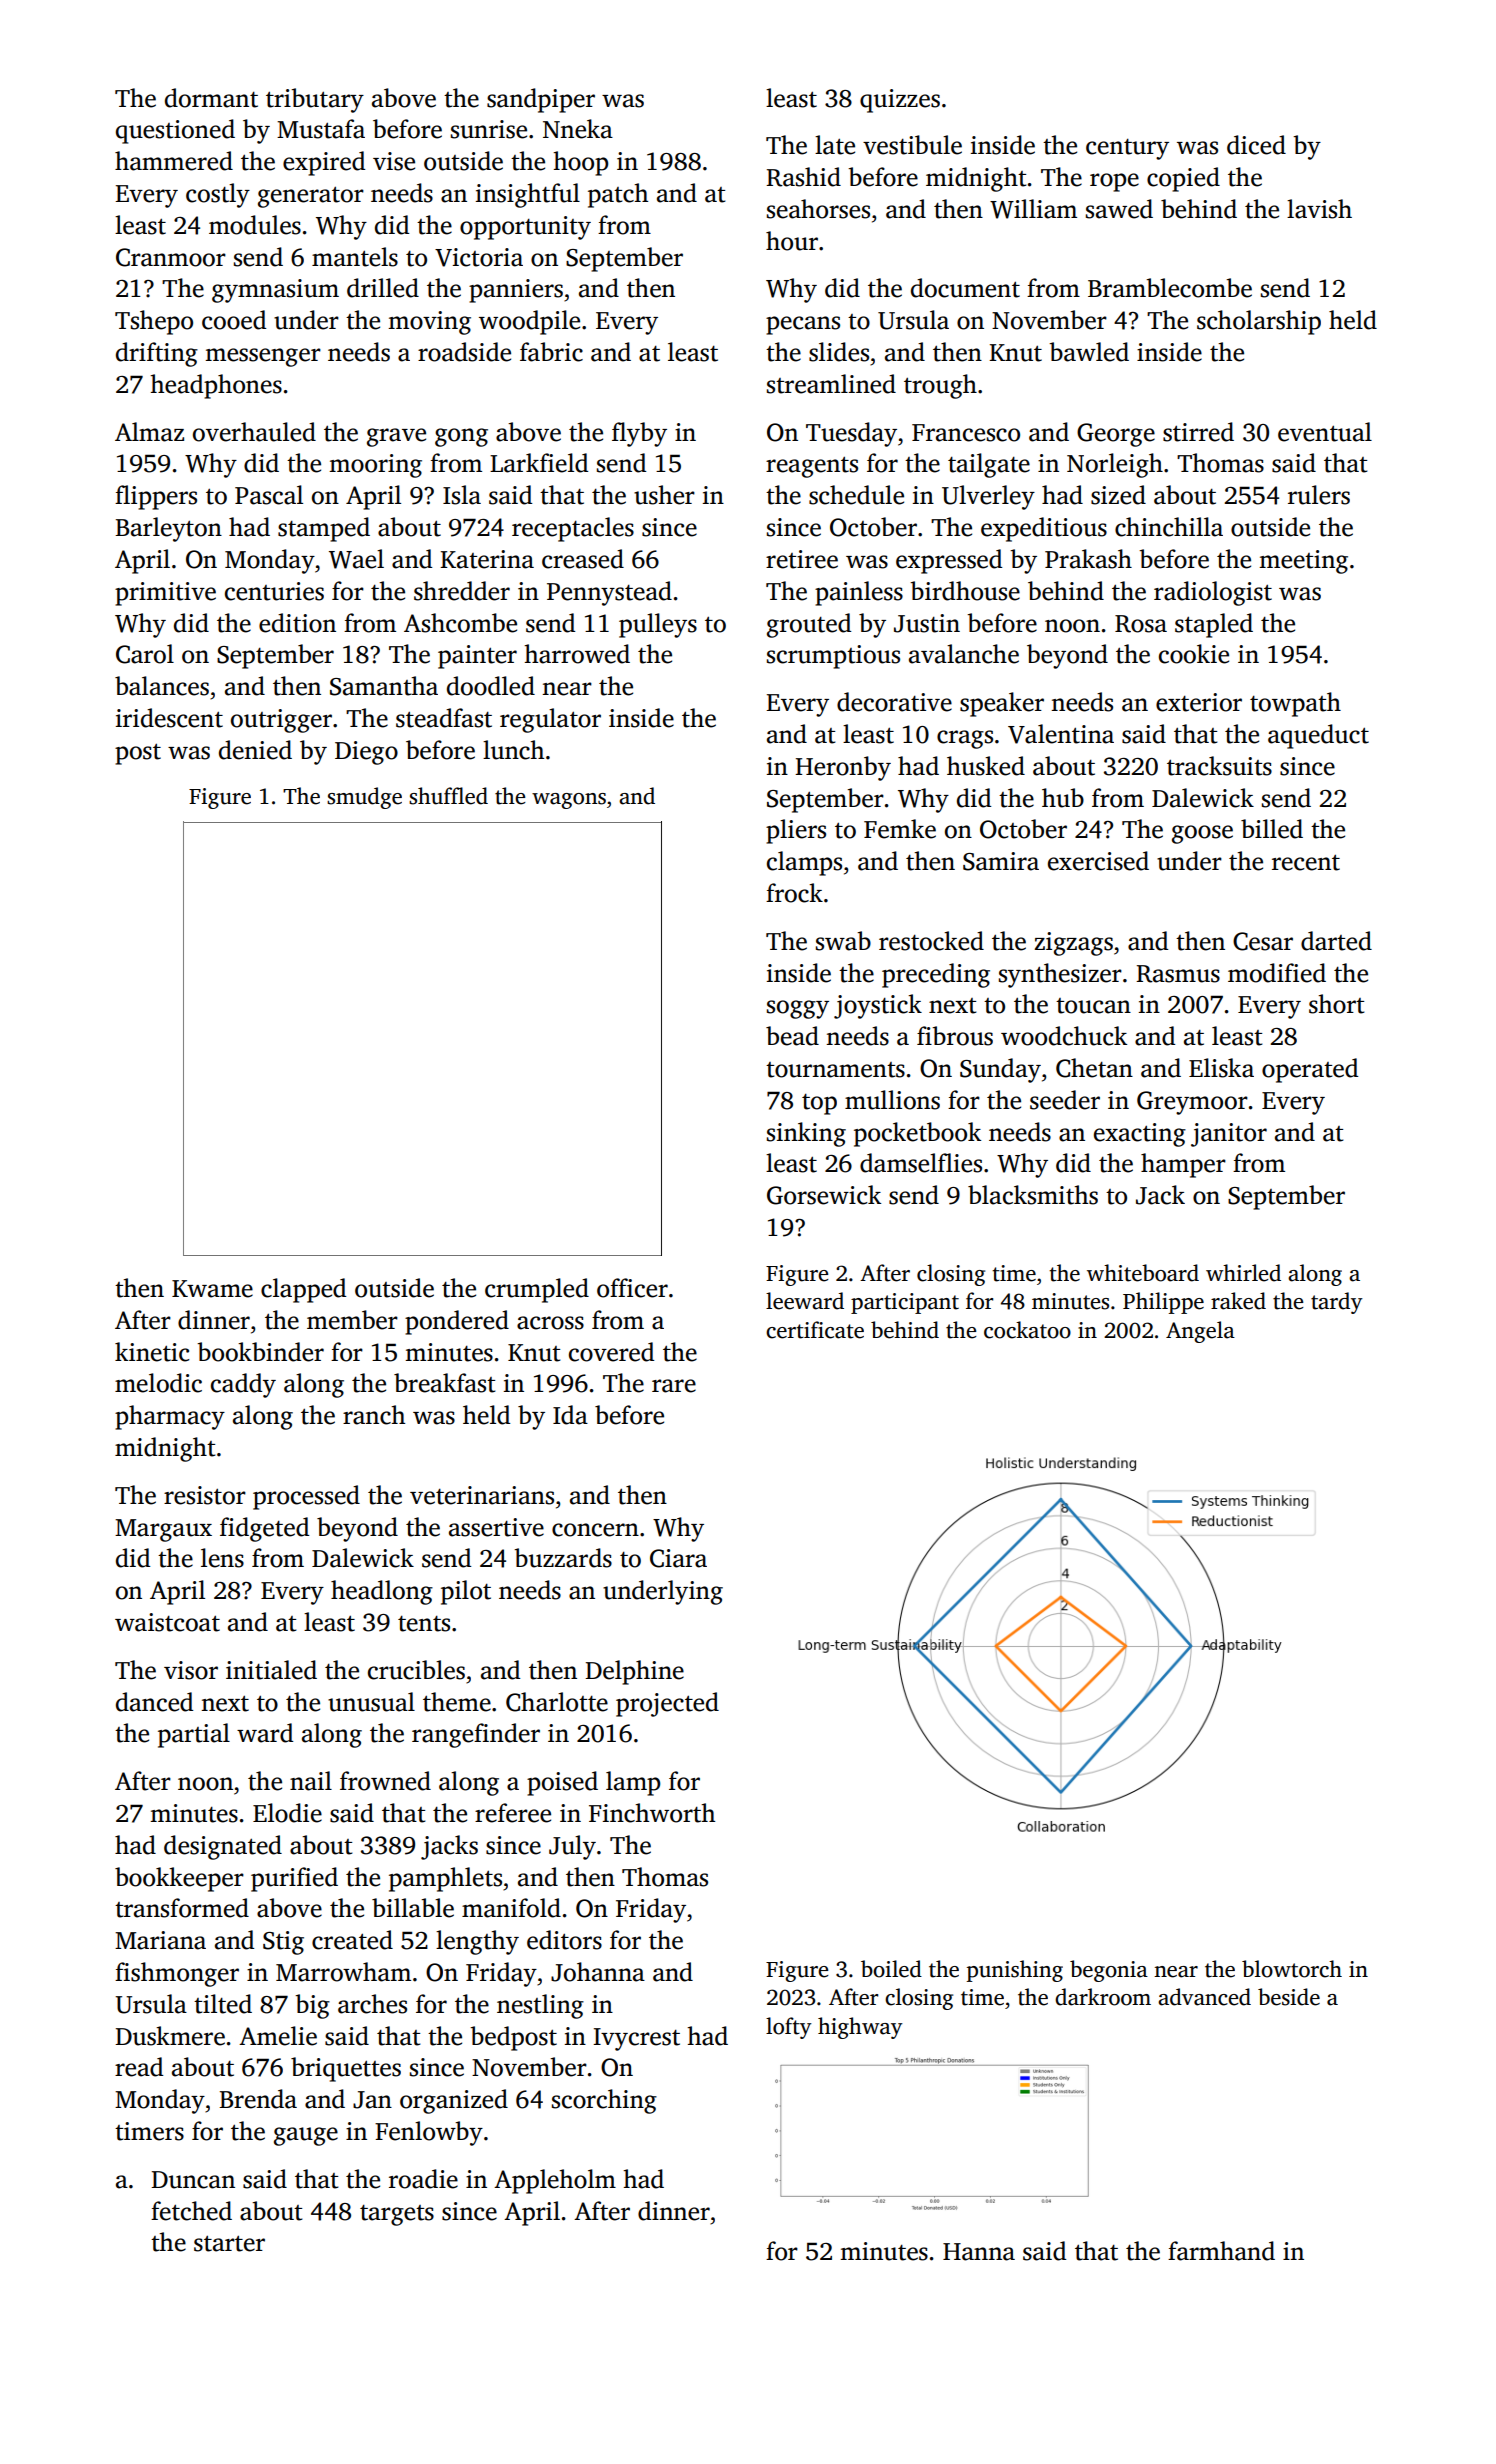 This screenshot has height=2464, width=1496. What do you see at coordinates (541, 100) in the screenshot?
I see `sandpiper` at bounding box center [541, 100].
